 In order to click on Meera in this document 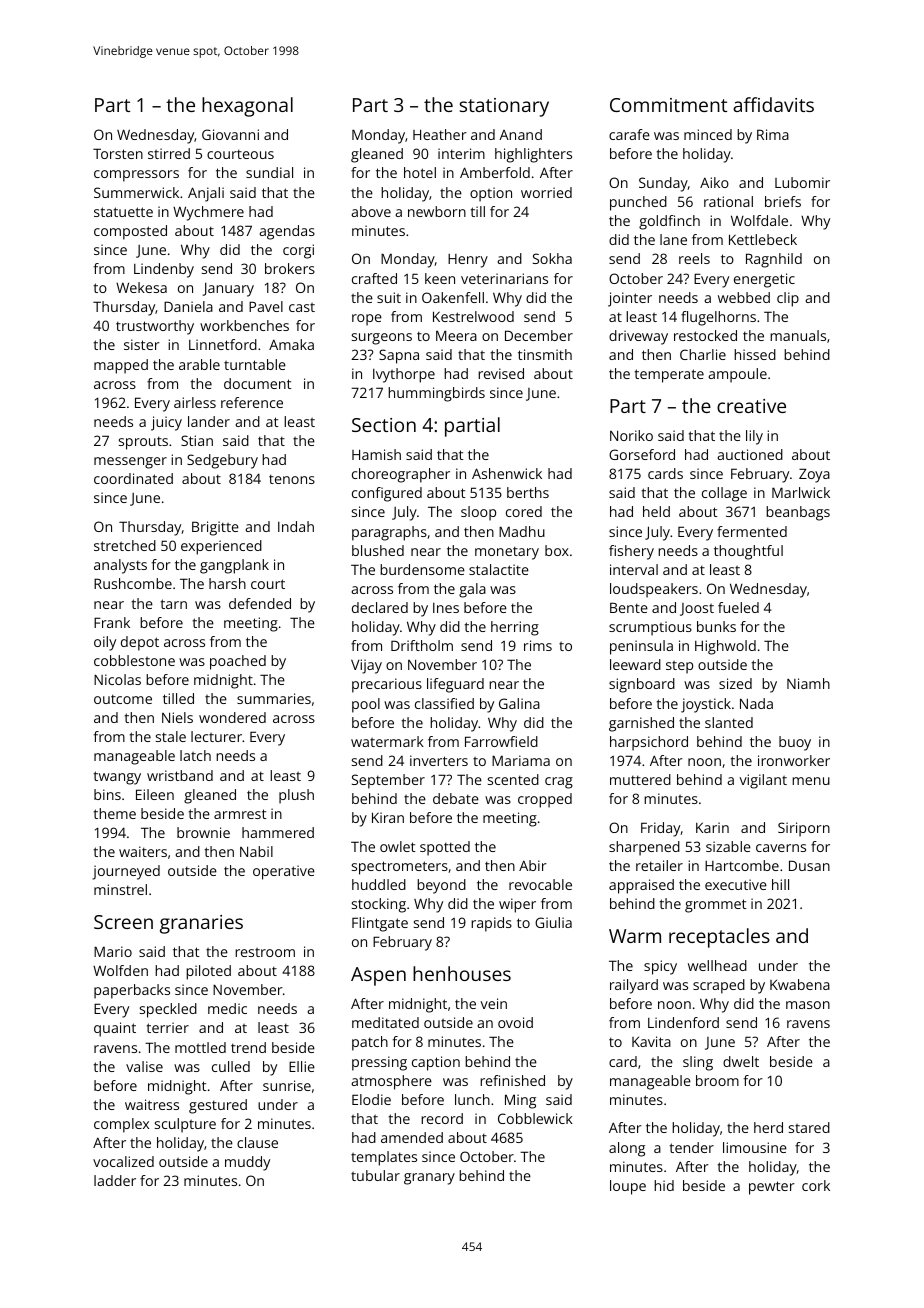, I will do `click(456, 335)`.
